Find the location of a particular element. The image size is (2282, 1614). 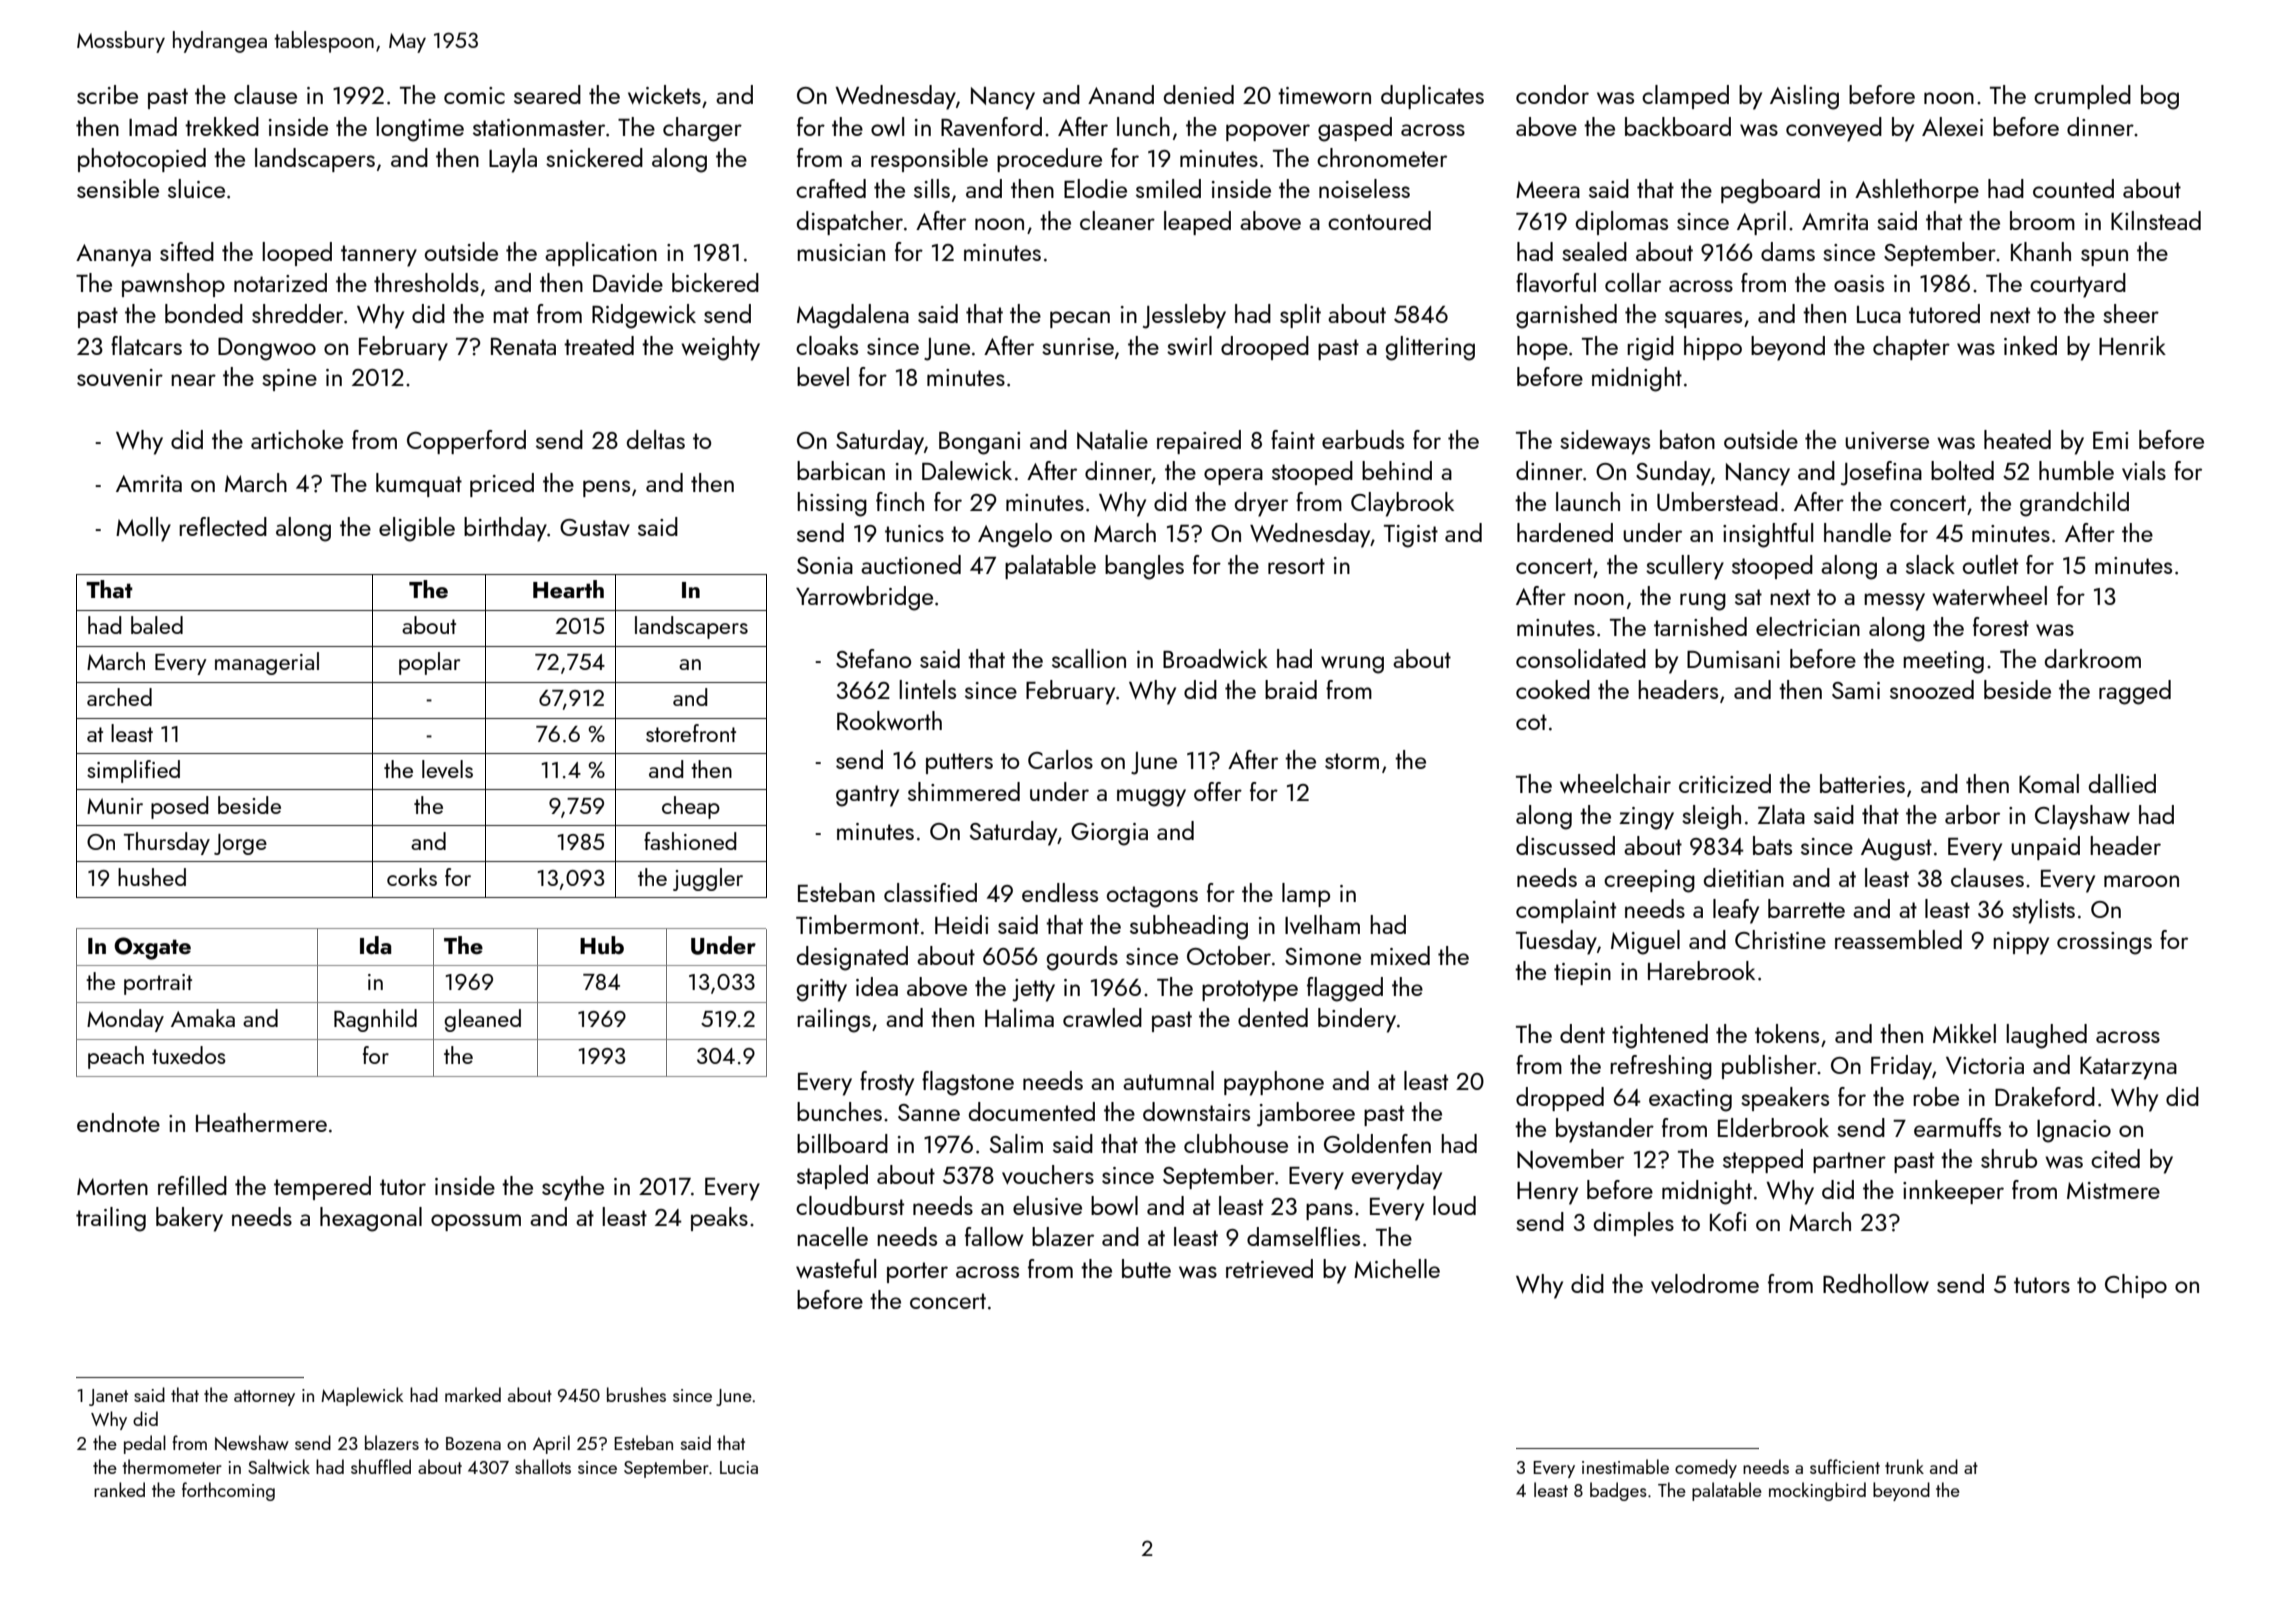

hushed is located at coordinates (152, 877).
